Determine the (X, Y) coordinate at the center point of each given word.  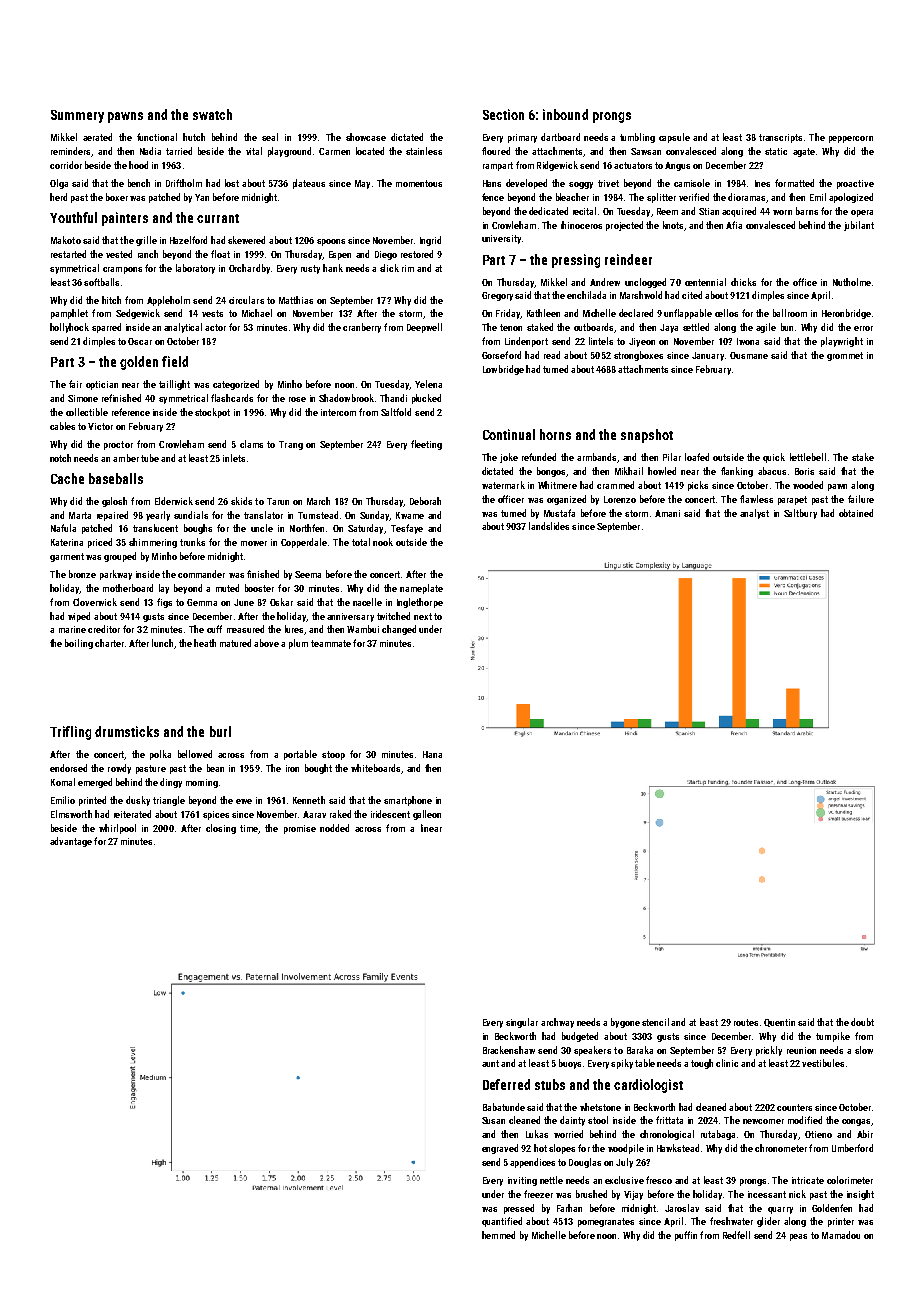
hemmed (498, 1235)
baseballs (116, 478)
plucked (426, 399)
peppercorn (851, 139)
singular (522, 1023)
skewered (246, 240)
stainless (424, 151)
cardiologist (648, 1086)
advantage (71, 842)
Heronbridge (846, 314)
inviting (522, 1181)
